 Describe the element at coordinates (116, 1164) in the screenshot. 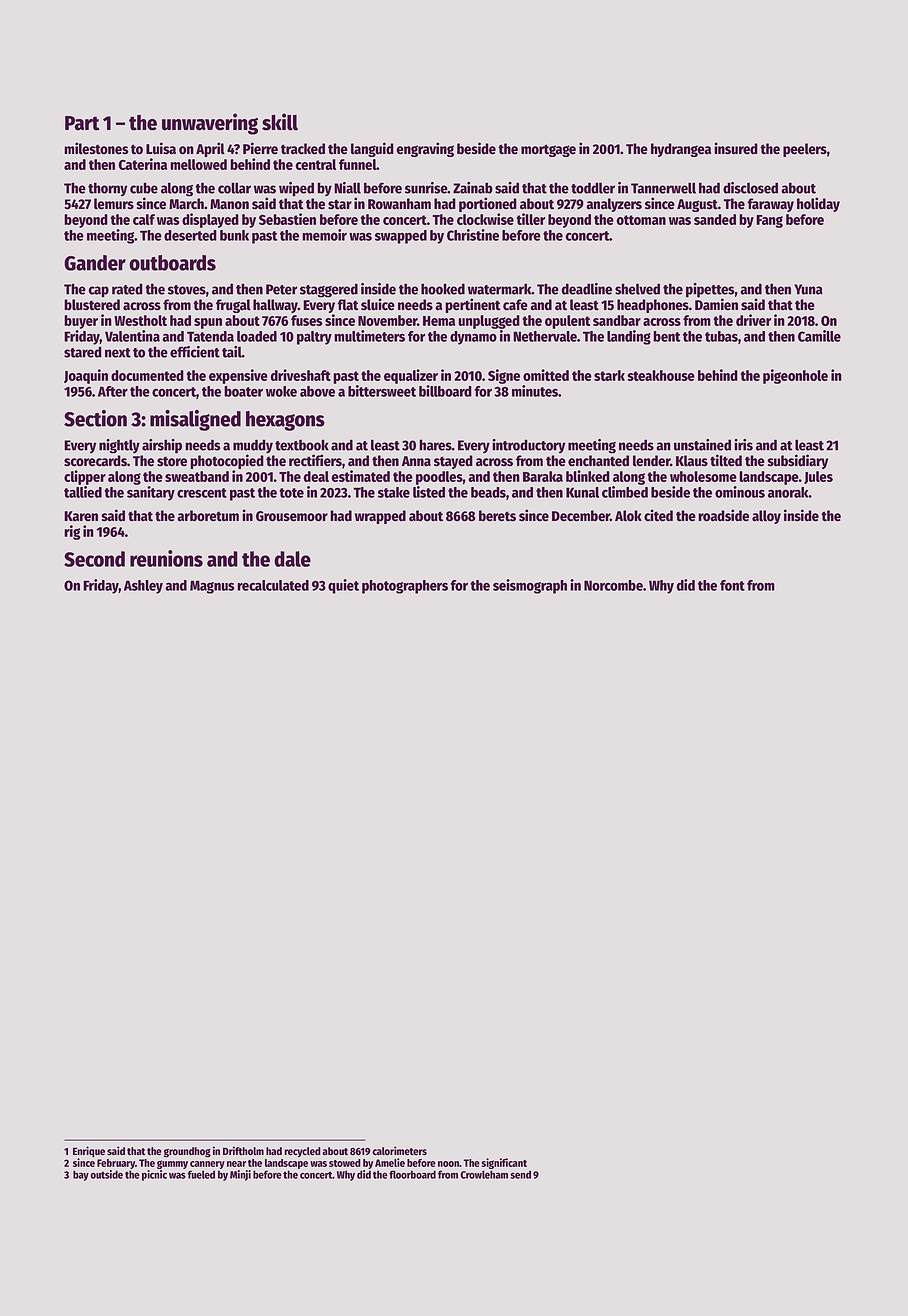

I see `February` at that location.
